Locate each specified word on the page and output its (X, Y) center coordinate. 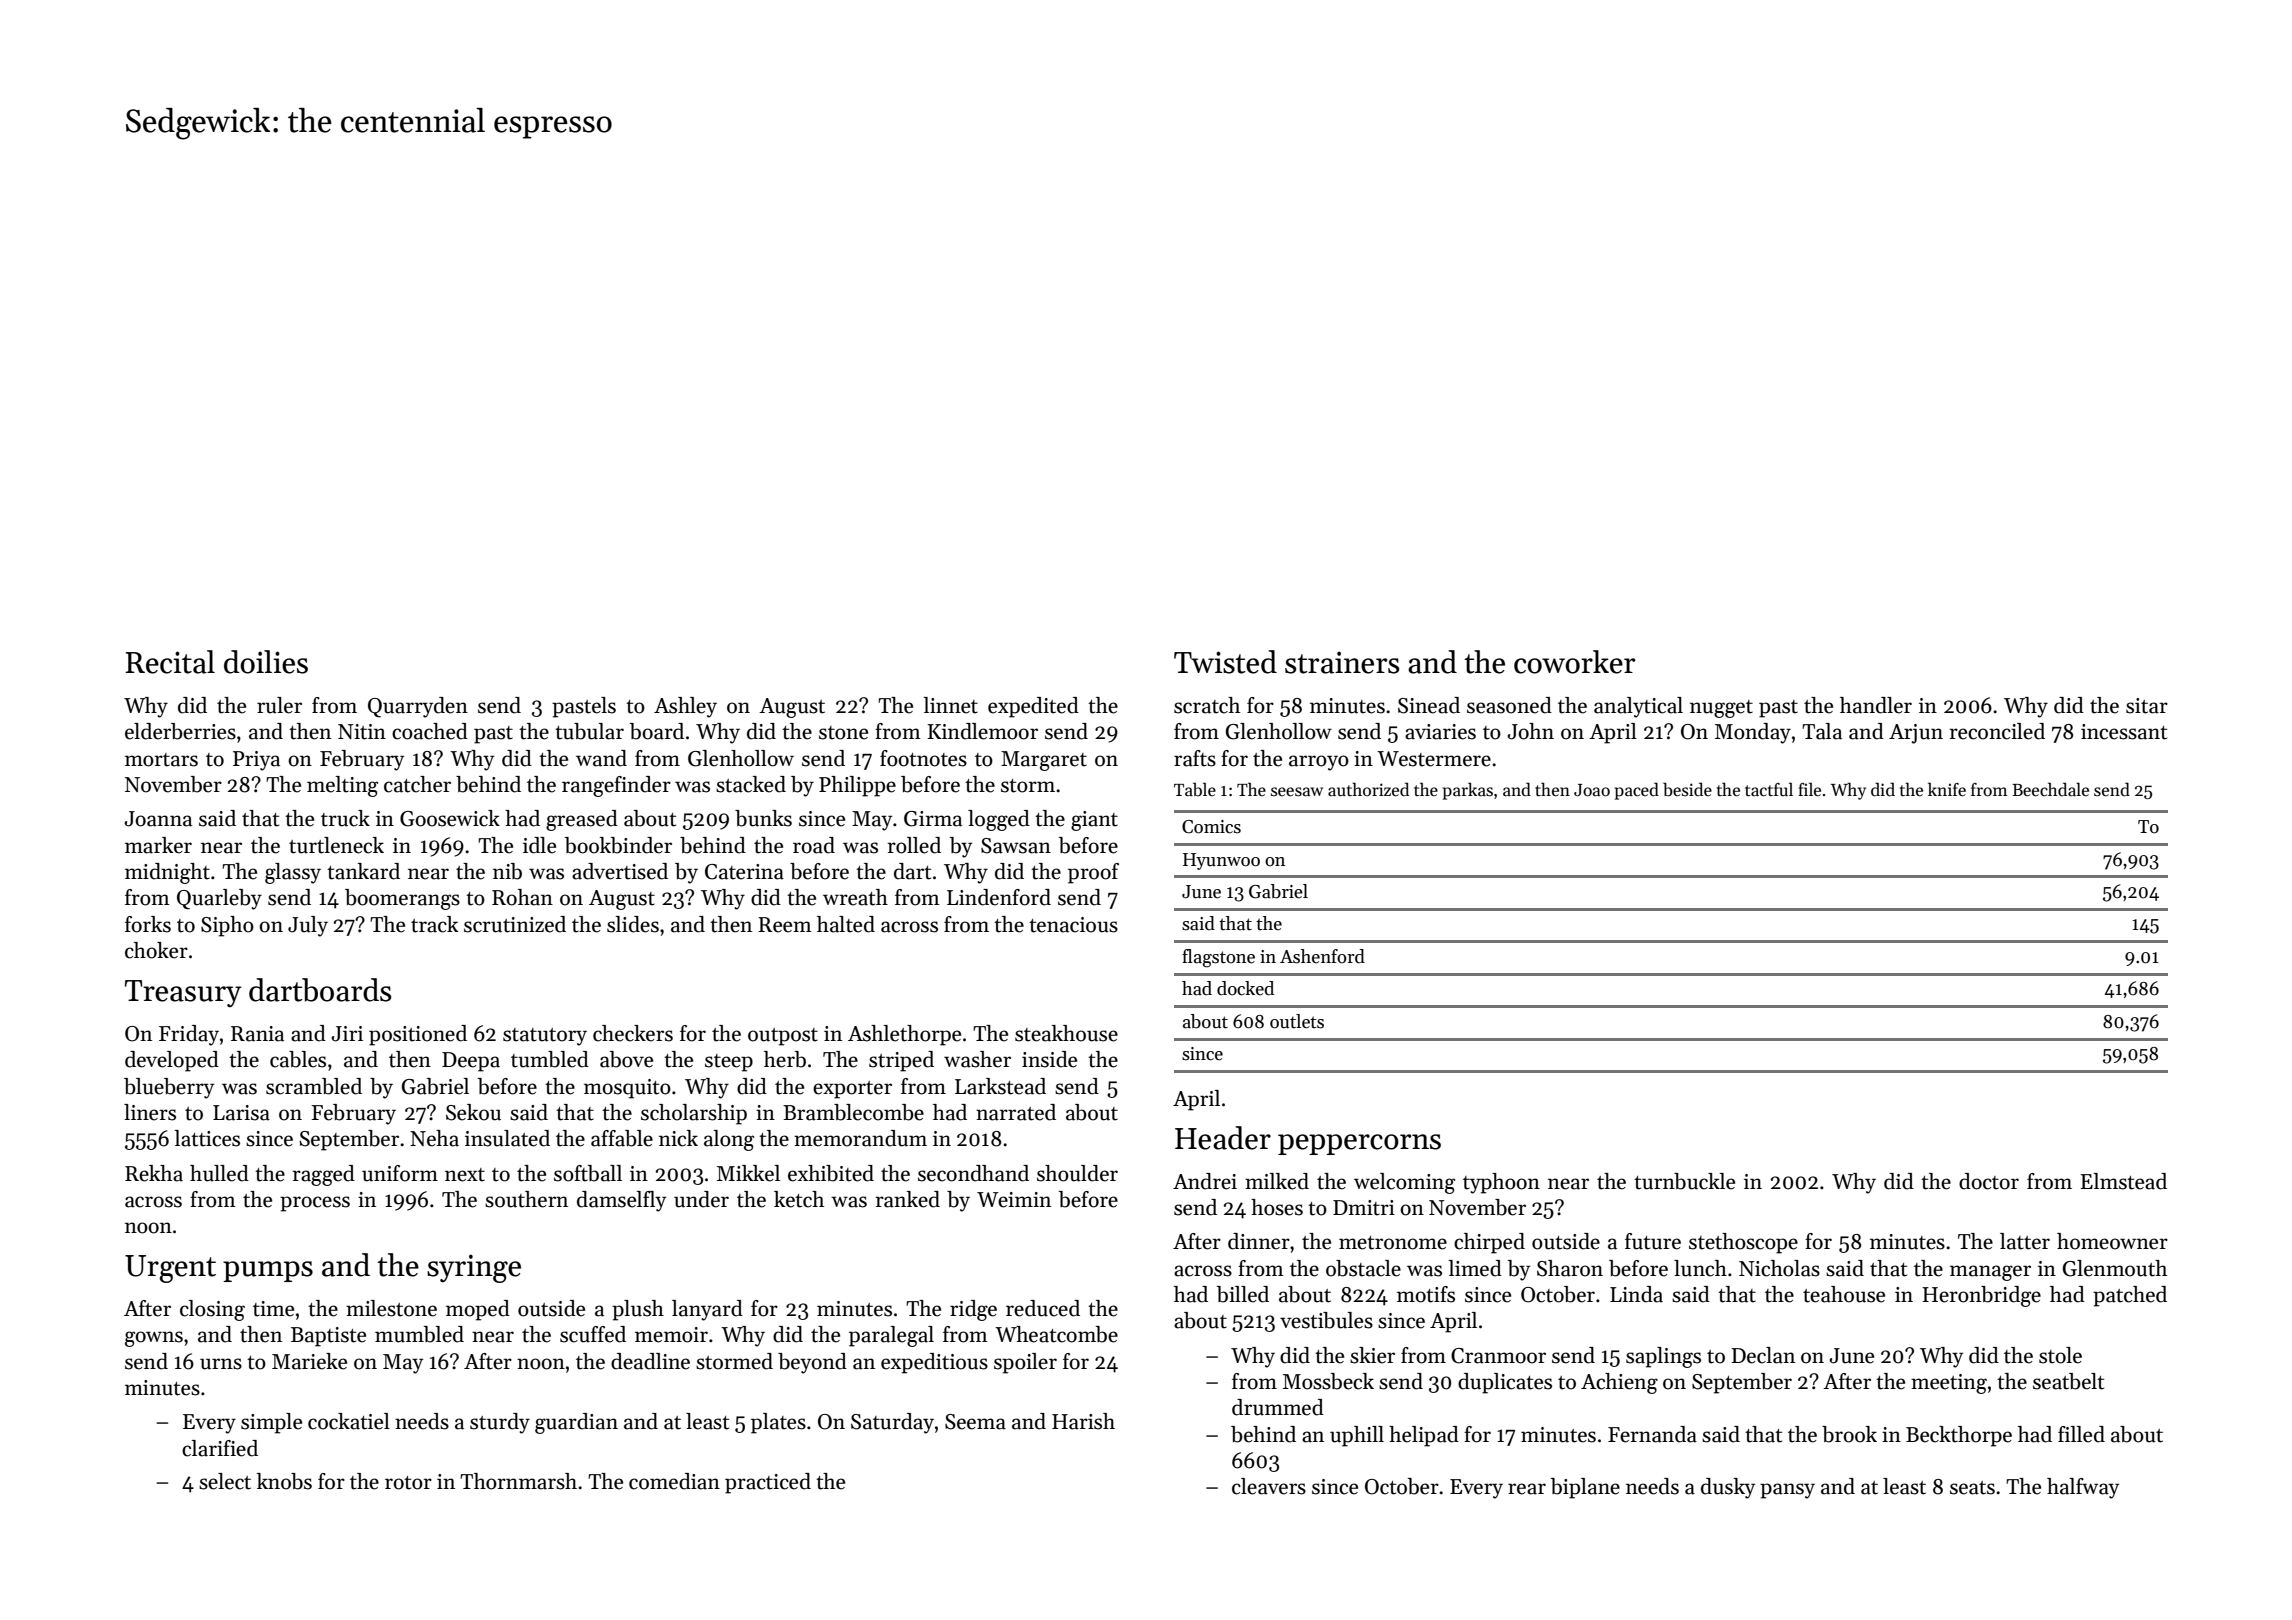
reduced (1043, 1308)
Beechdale (2050, 789)
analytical (1638, 707)
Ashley (685, 707)
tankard (363, 871)
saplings (1663, 1357)
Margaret (1044, 761)
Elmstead (2123, 1181)
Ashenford (1322, 956)
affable (622, 1138)
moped (478, 1310)
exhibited (831, 1173)
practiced (768, 1483)
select (225, 1481)
